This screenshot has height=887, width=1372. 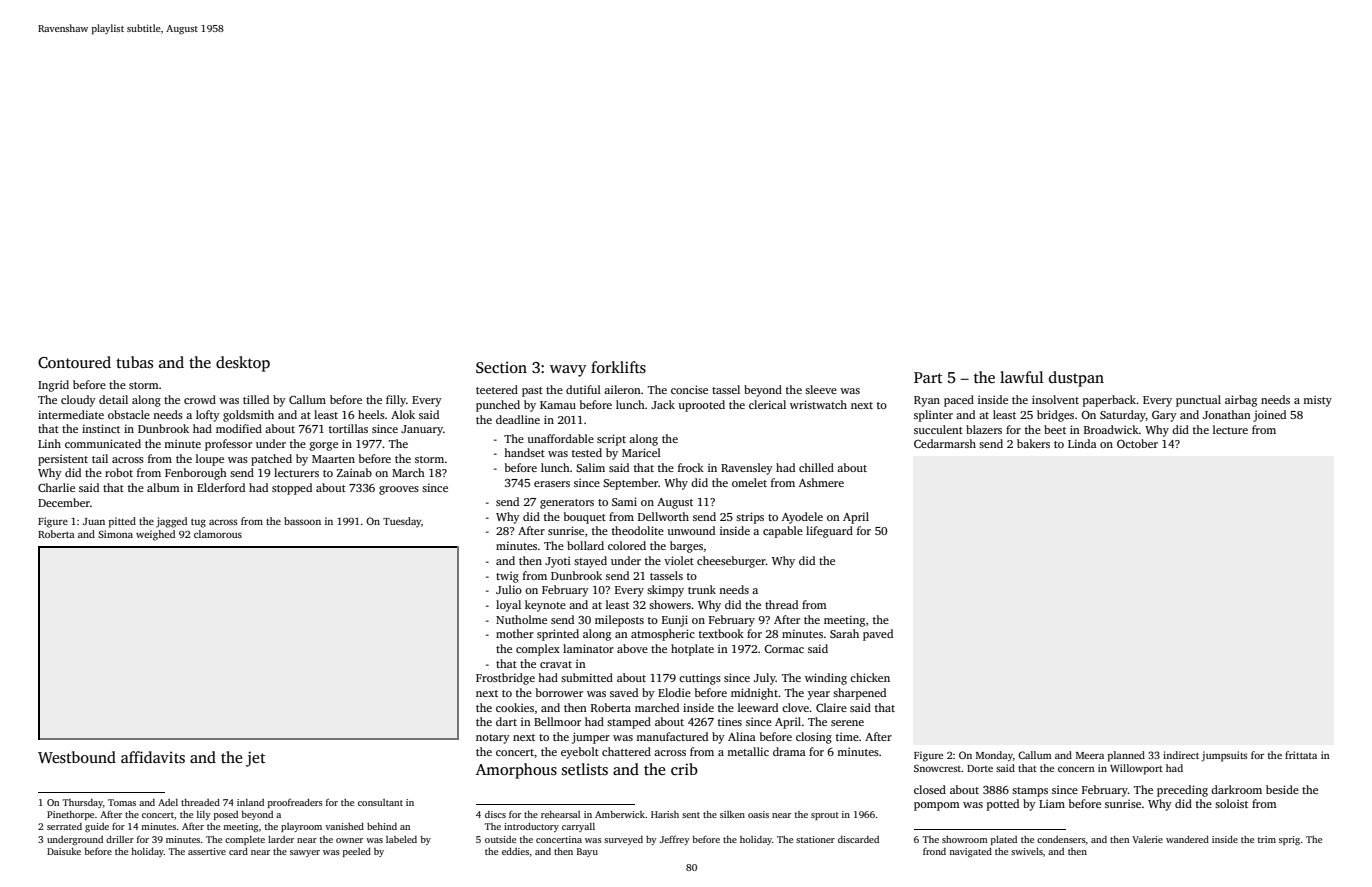 What do you see at coordinates (281, 839) in the screenshot?
I see `larder` at bounding box center [281, 839].
